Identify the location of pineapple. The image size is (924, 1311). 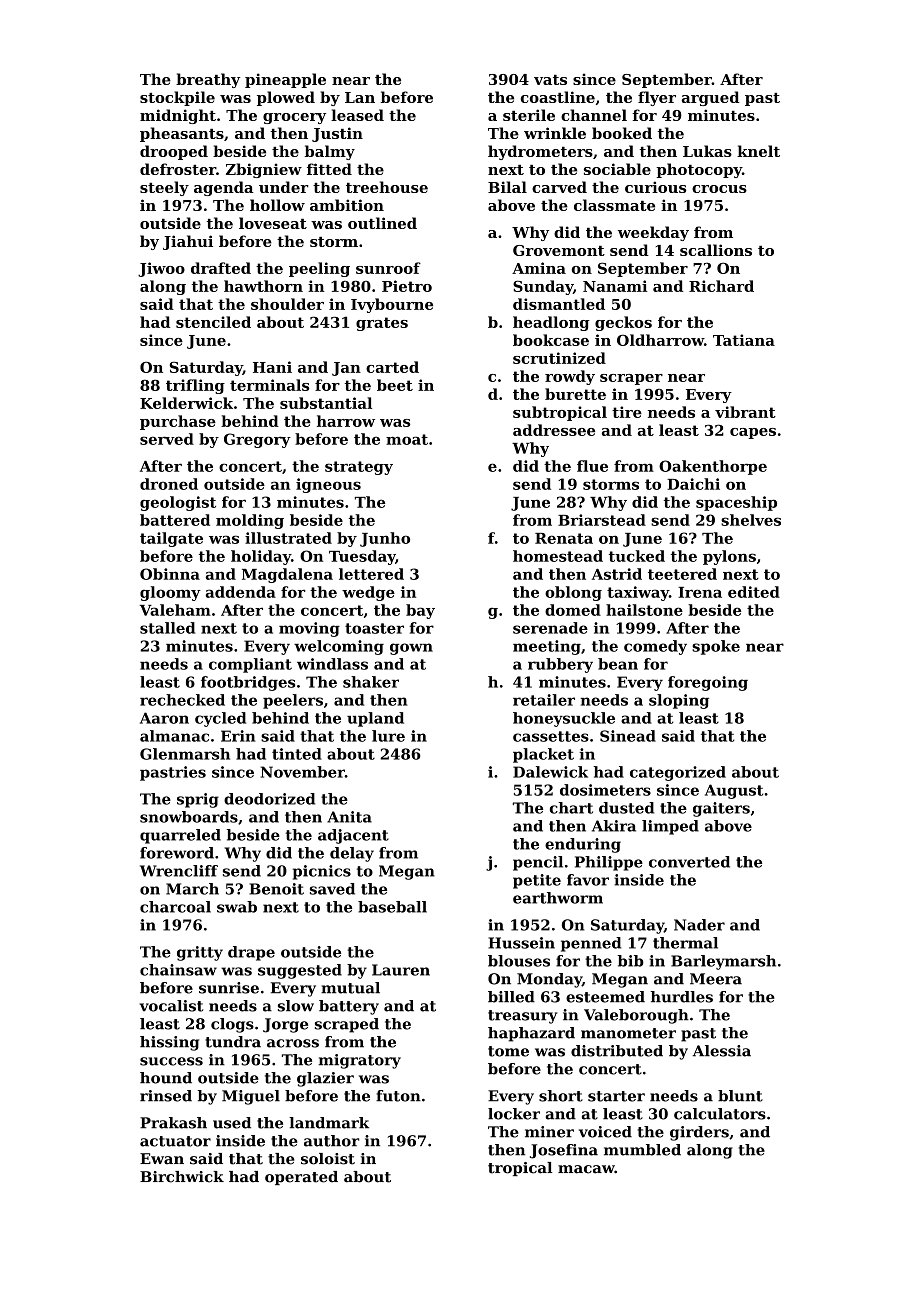
(285, 80).
